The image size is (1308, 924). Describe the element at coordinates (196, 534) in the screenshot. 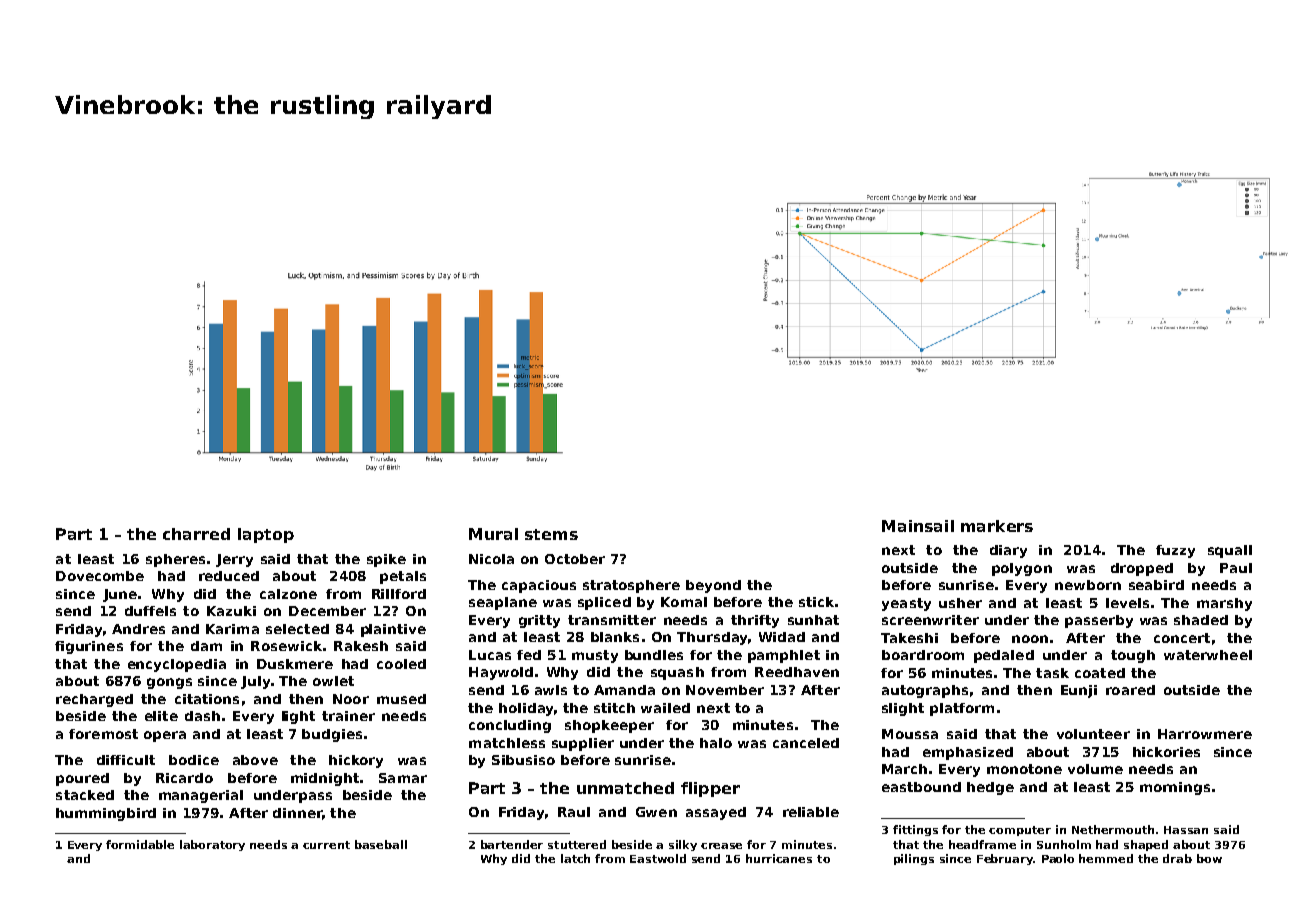

I see `charred` at that location.
